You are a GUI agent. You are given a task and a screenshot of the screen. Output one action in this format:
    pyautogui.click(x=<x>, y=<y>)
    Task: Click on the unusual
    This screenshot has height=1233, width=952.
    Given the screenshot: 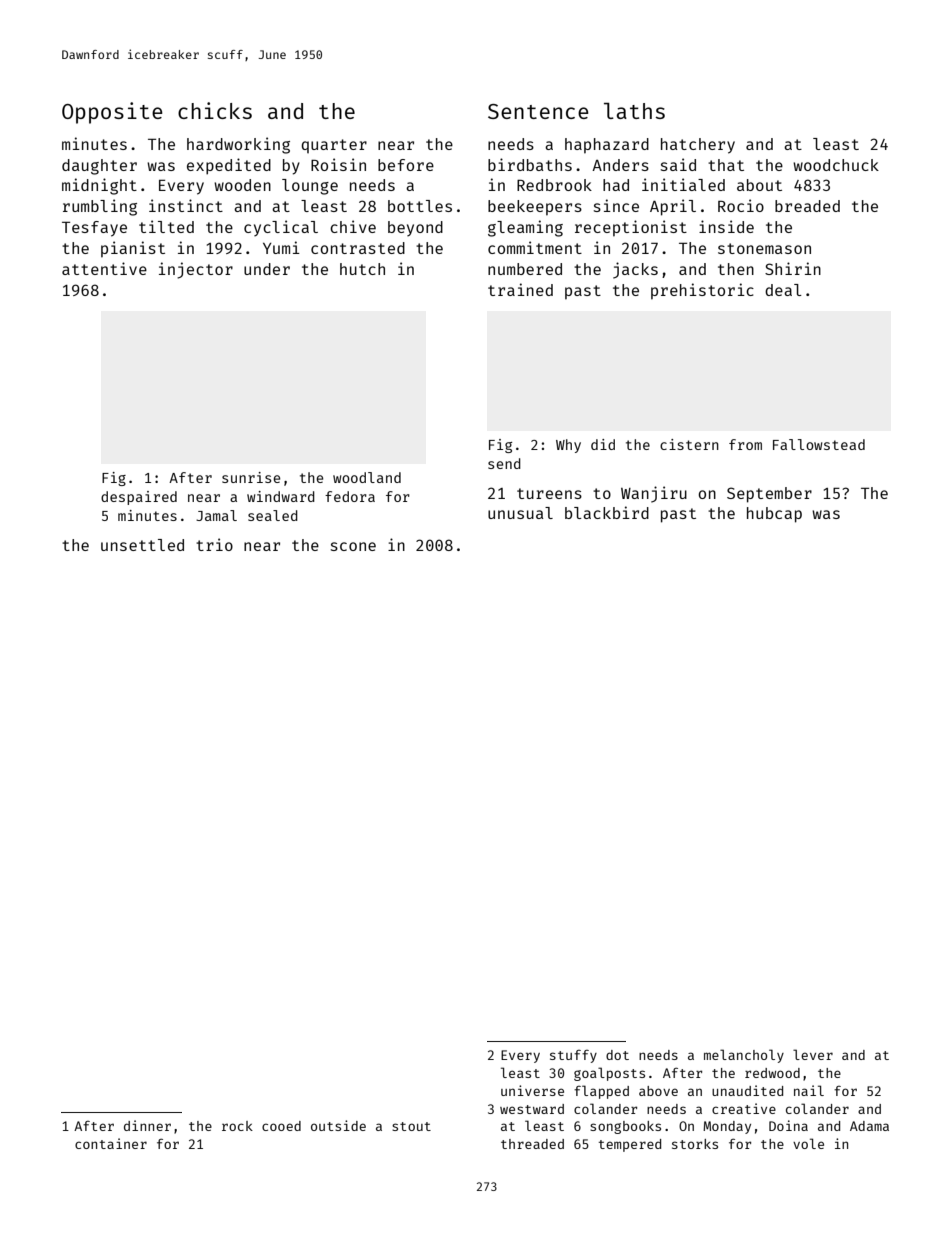 What is the action you would take?
    pyautogui.click(x=520, y=513)
